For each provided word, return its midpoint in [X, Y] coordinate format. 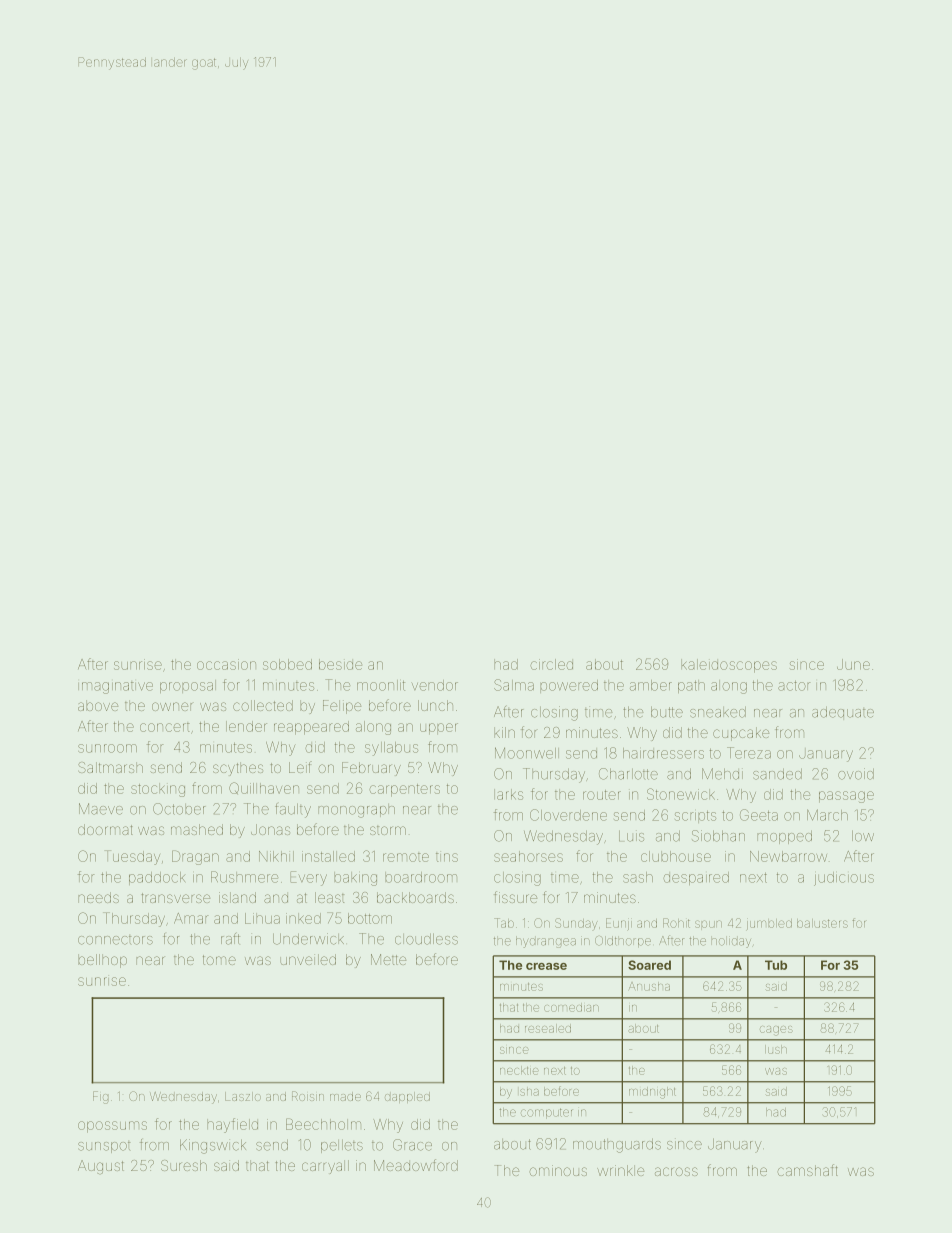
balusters [822, 923]
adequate [843, 712]
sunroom [107, 748]
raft [230, 938]
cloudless [426, 939]
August [101, 1167]
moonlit [381, 685]
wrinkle [620, 1170]
